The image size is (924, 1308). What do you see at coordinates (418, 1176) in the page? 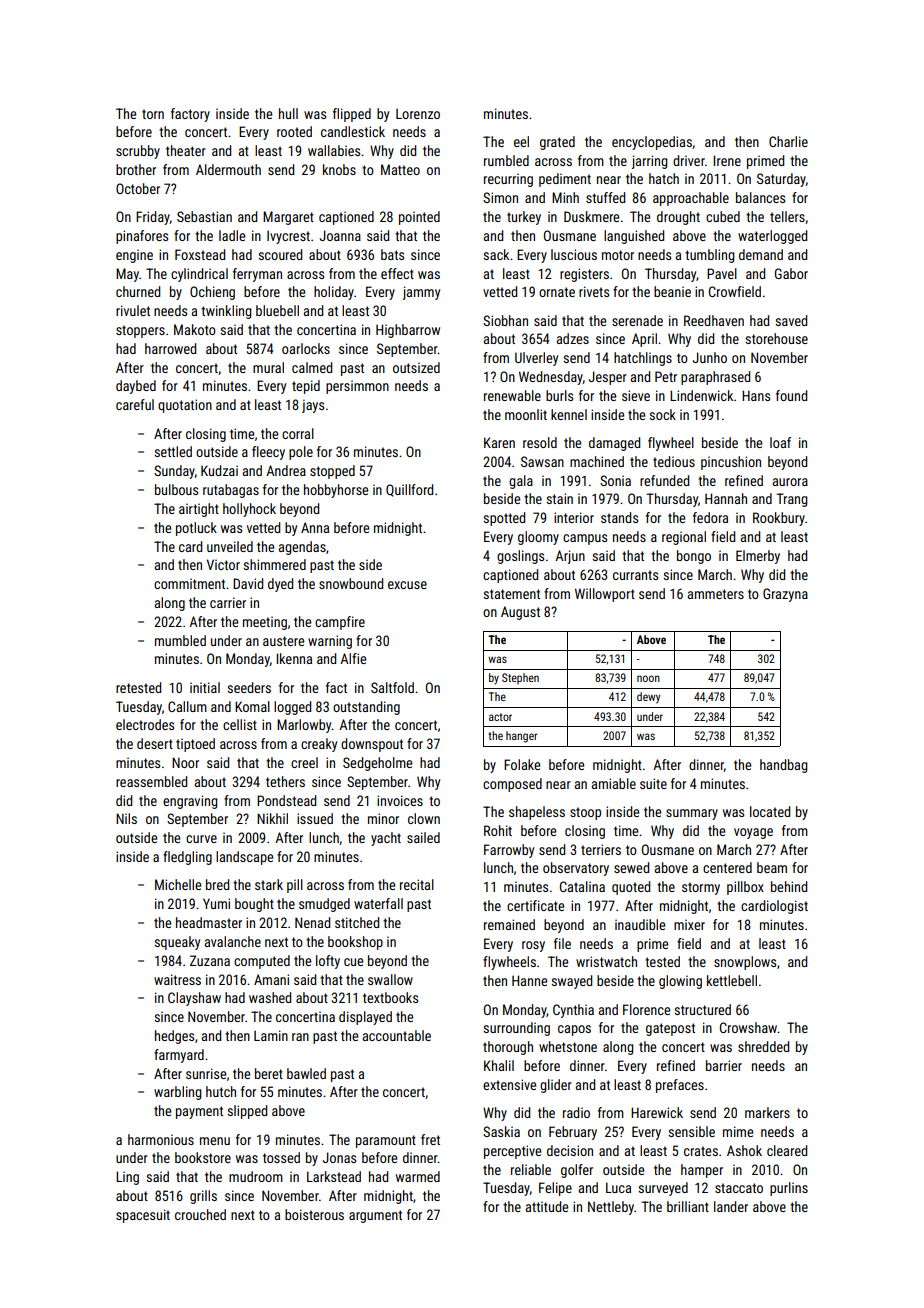
I see `warmed` at bounding box center [418, 1176].
